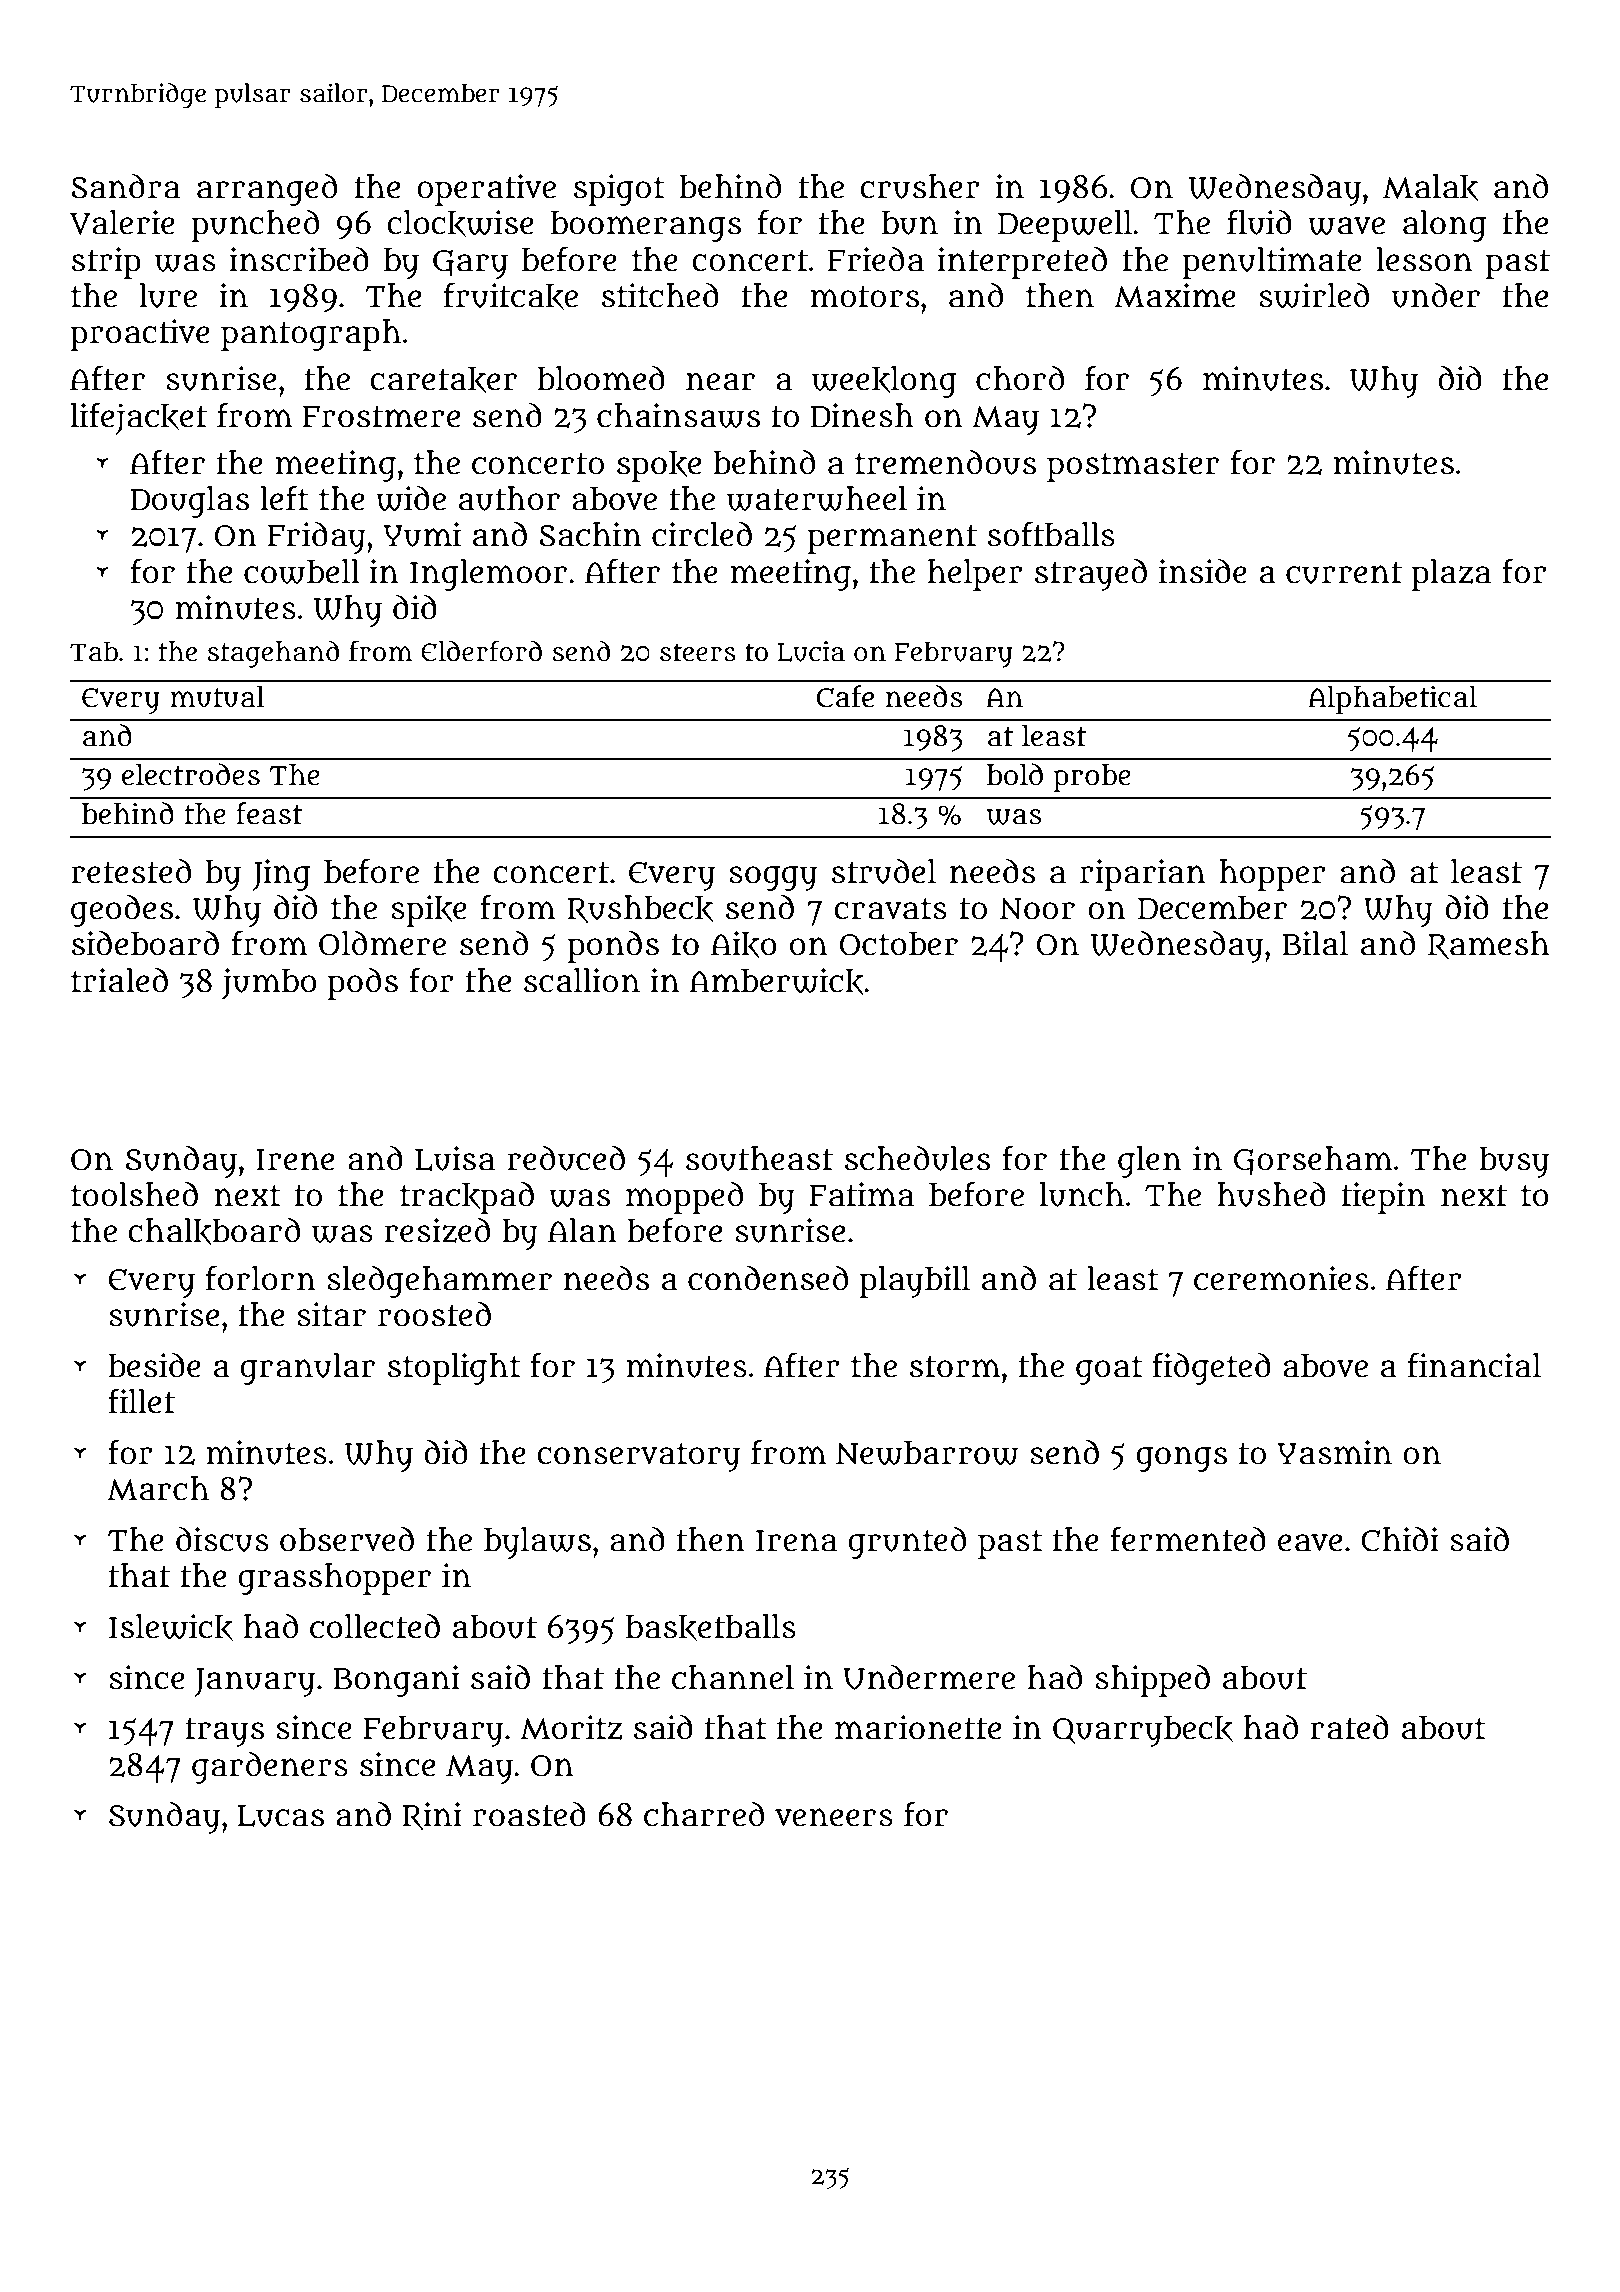  What do you see at coordinates (119, 980) in the image?
I see `trialed` at bounding box center [119, 980].
